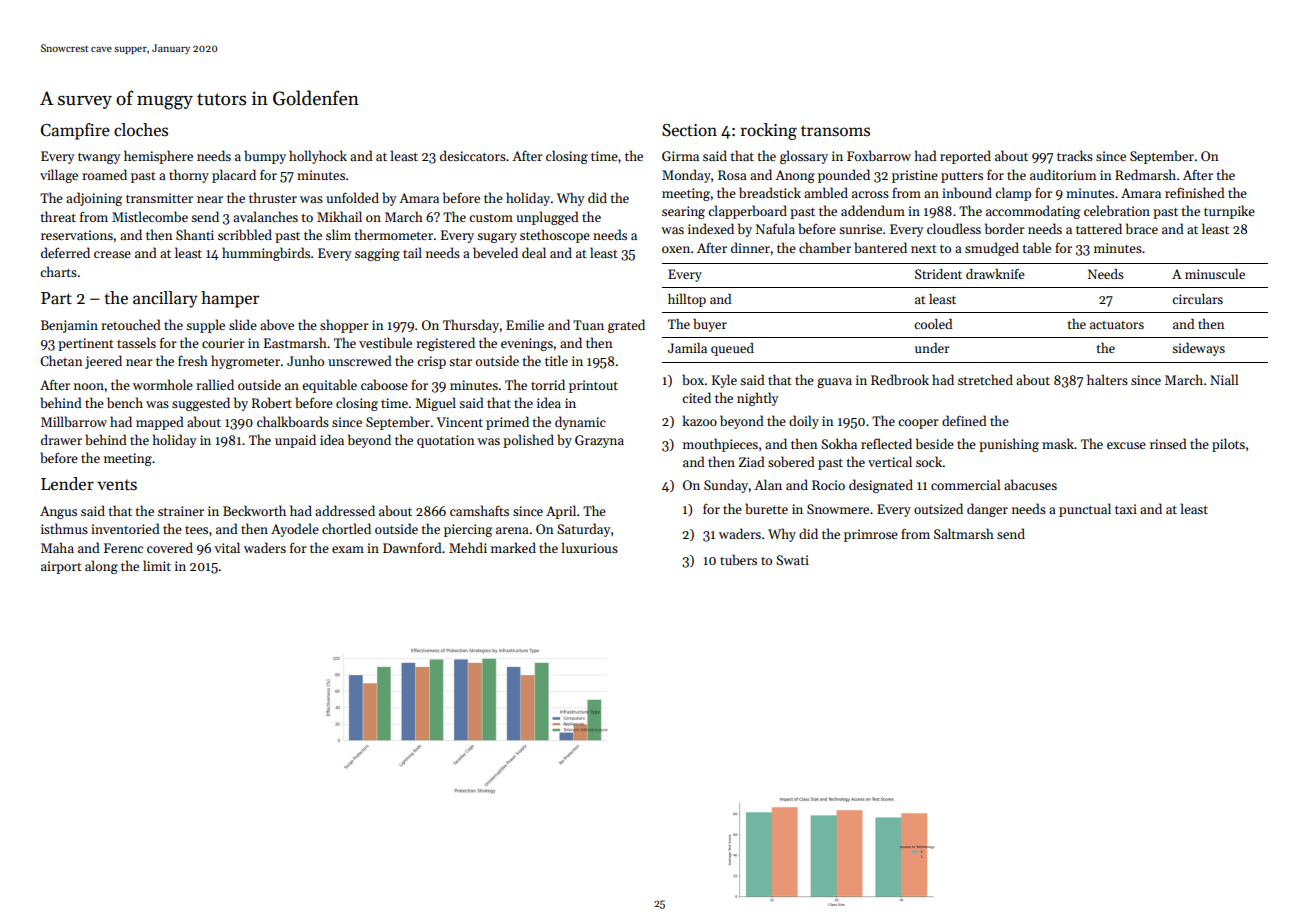 This screenshot has height=924, width=1308. I want to click on cloches, so click(141, 130).
